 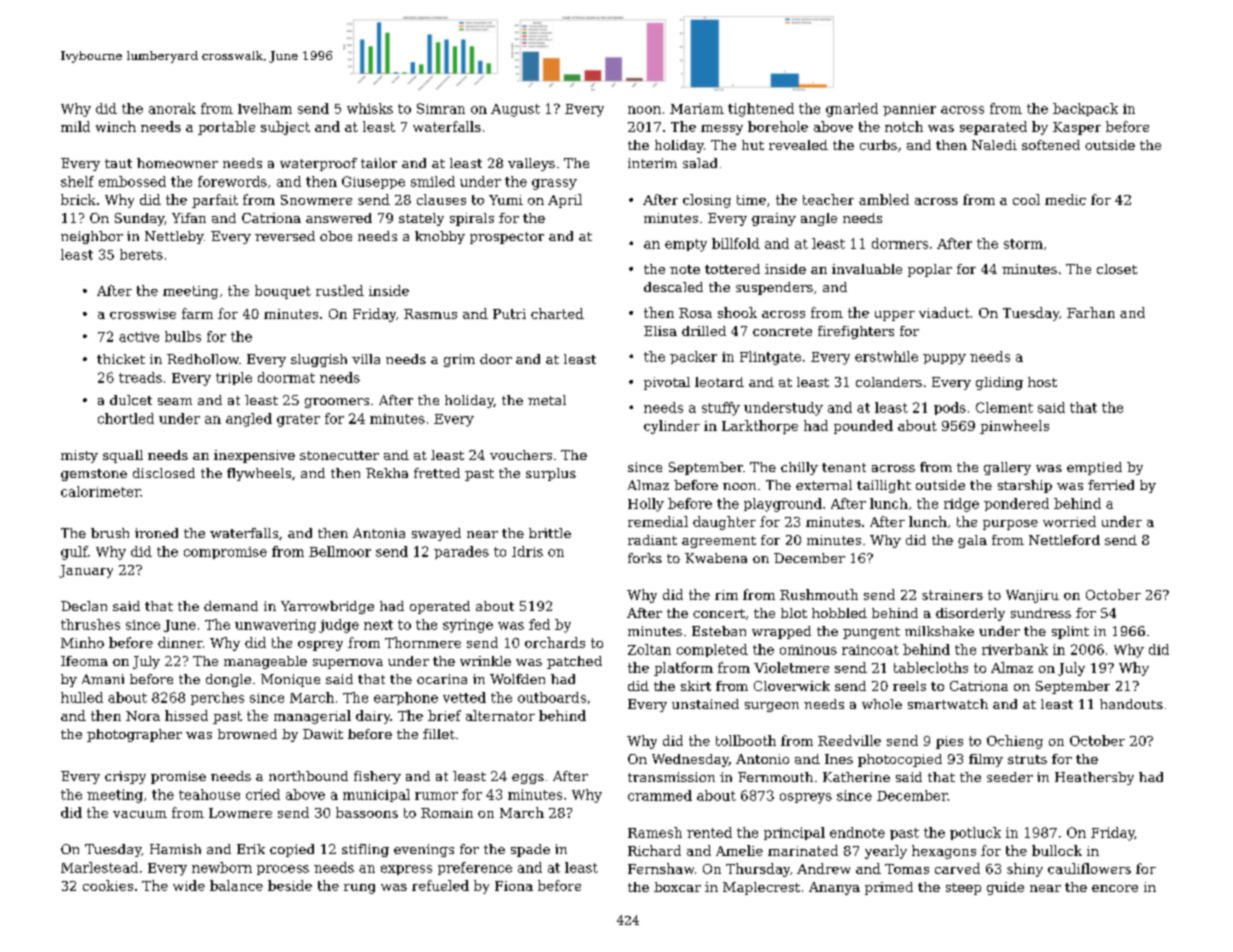 What do you see at coordinates (948, 704) in the screenshot?
I see `smartwatch` at bounding box center [948, 704].
